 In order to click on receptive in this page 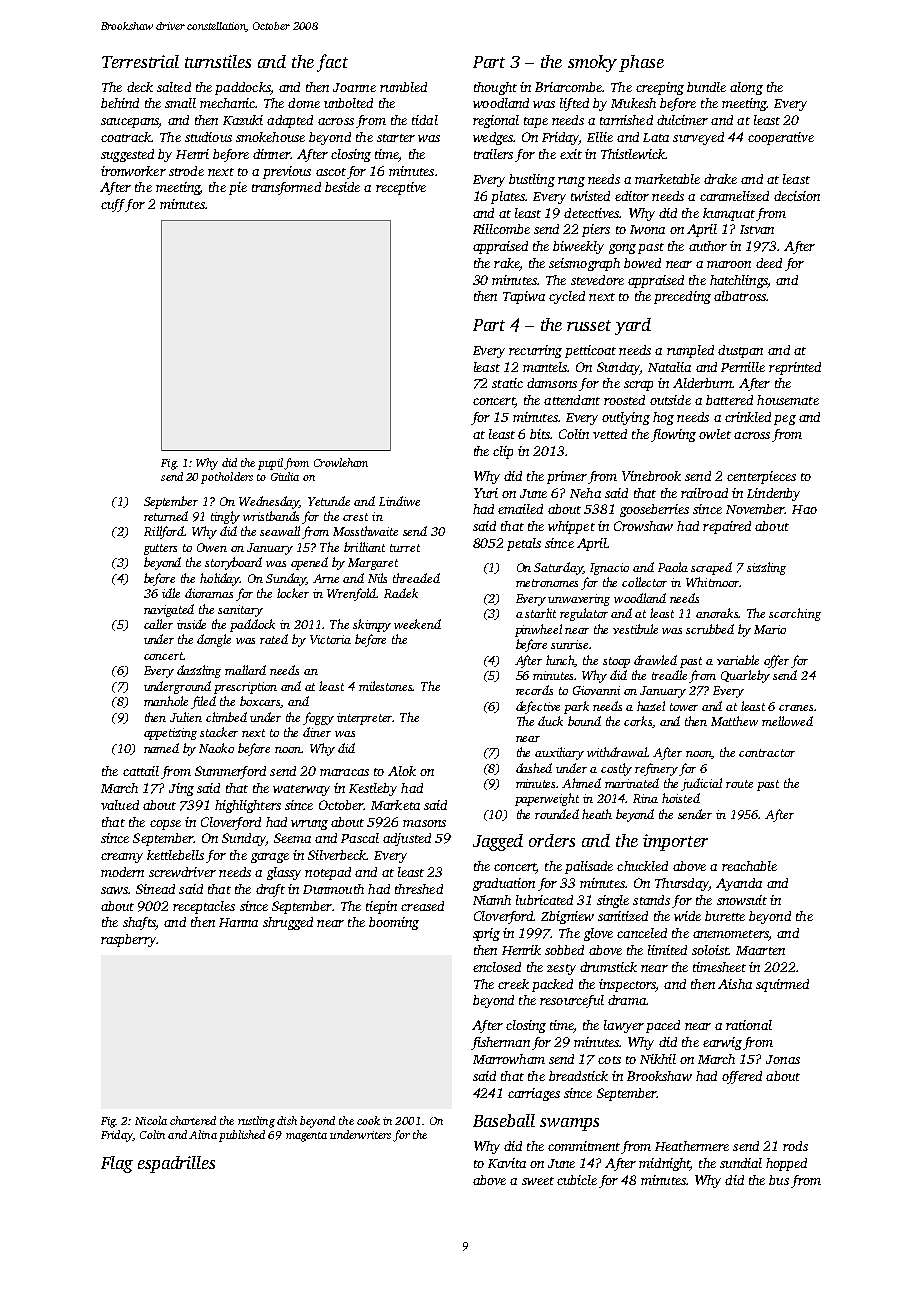, I will do `click(401, 188)`.
